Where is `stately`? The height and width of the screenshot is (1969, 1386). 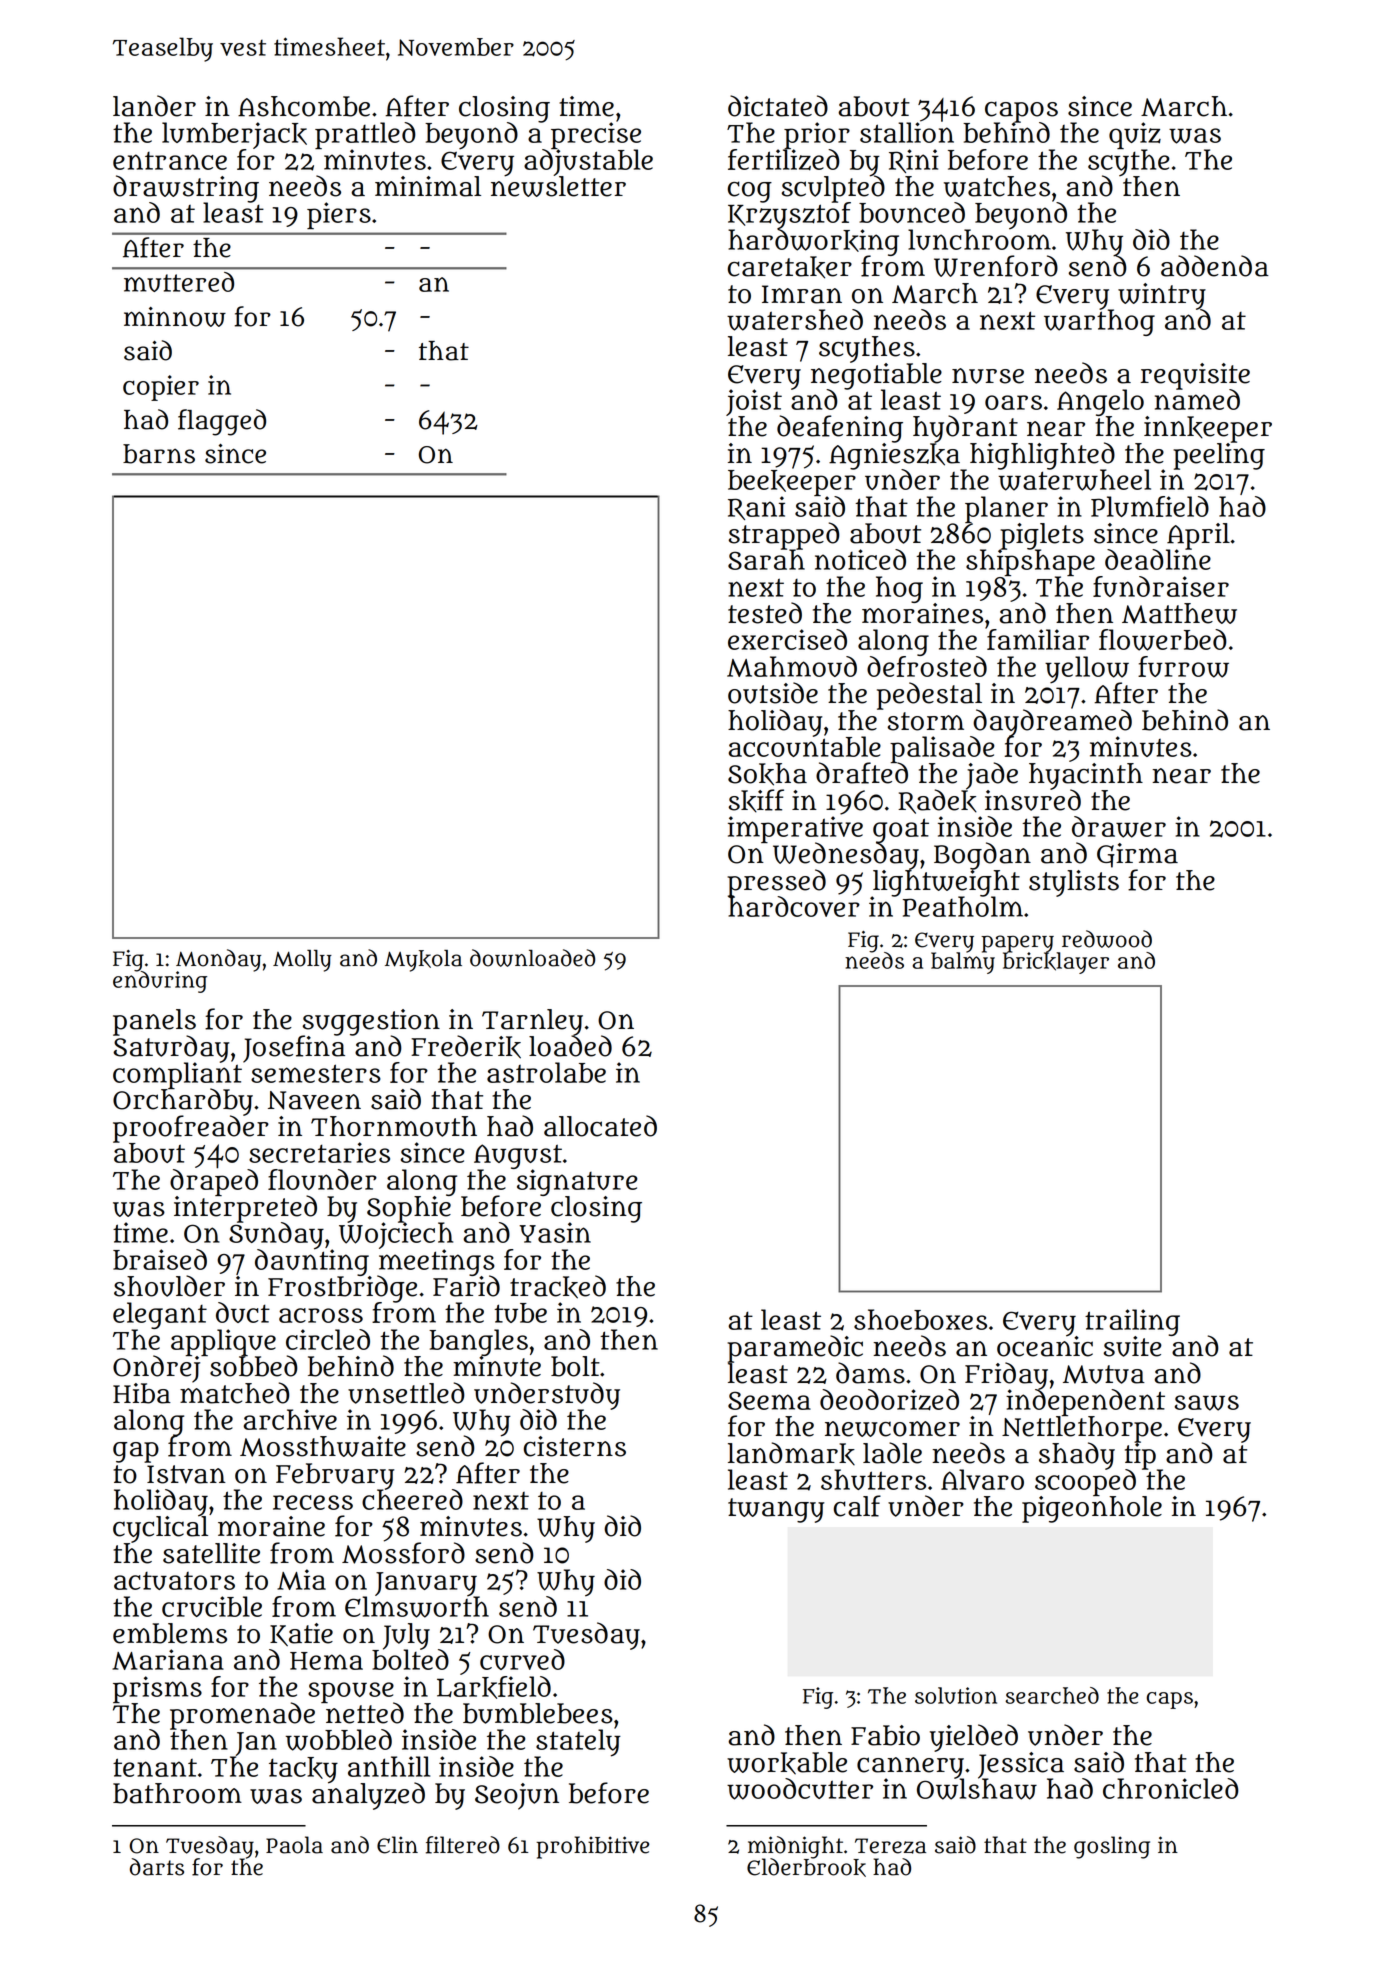 stately is located at coordinates (578, 1742).
